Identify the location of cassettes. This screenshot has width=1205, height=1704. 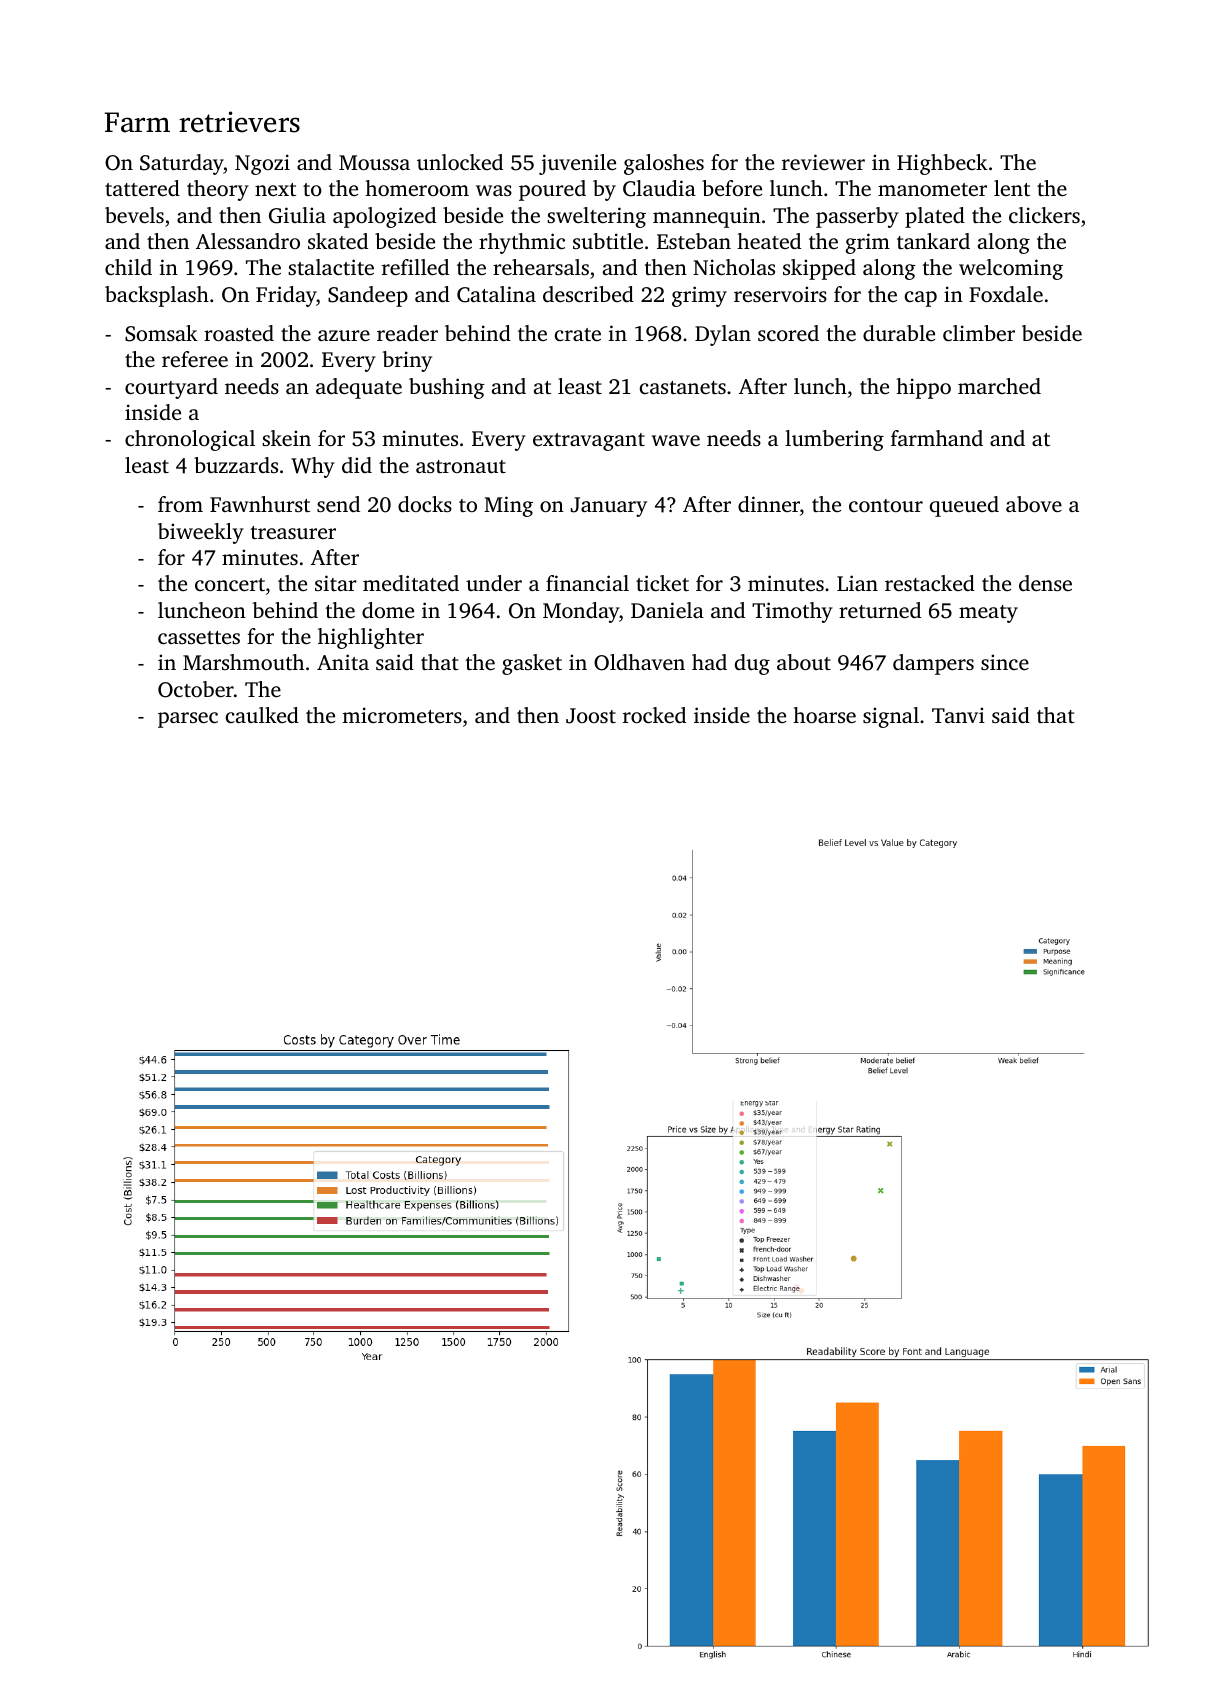
(199, 637).
